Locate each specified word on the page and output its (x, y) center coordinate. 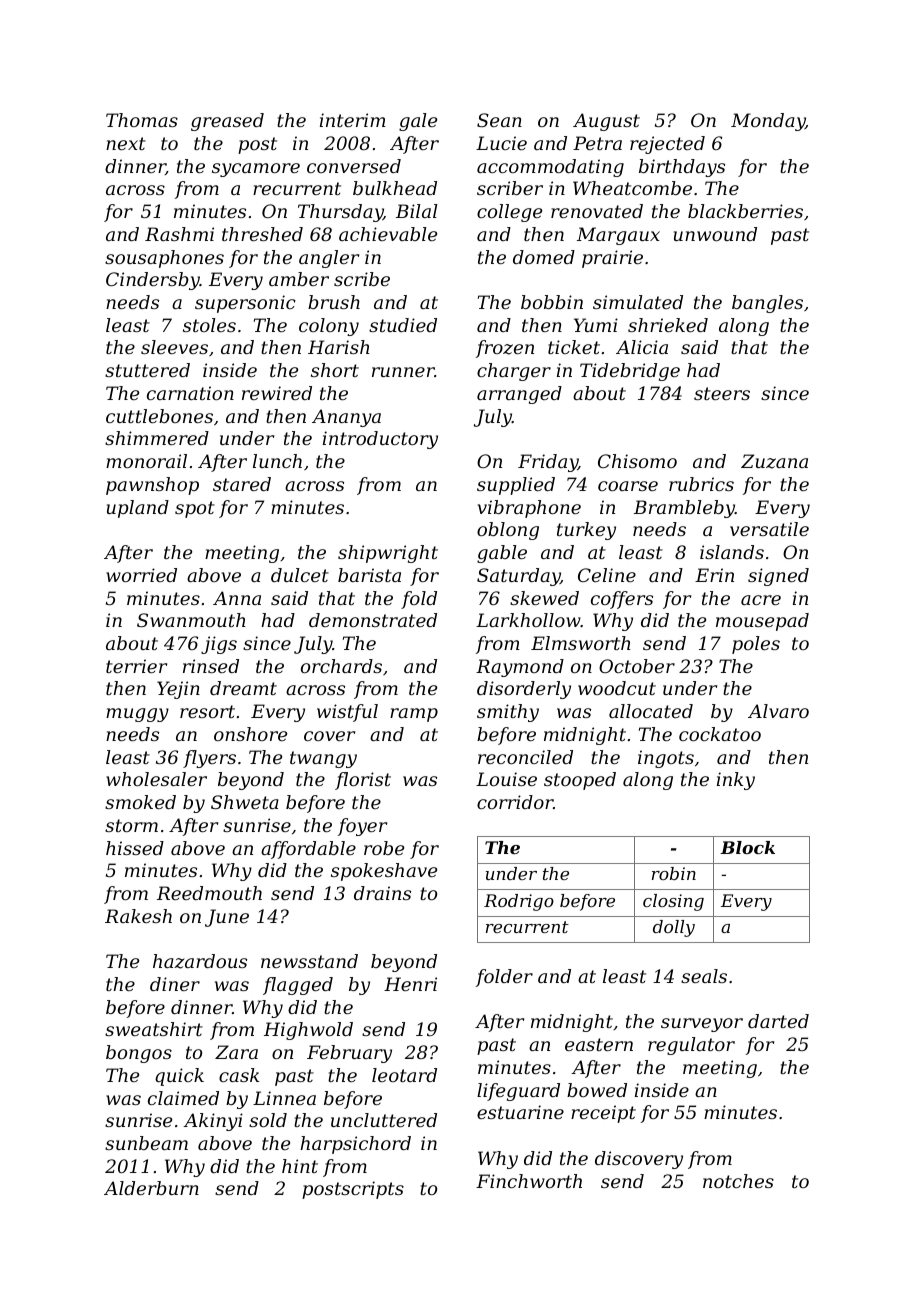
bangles (767, 304)
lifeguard (518, 1092)
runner (403, 372)
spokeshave (384, 872)
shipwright (388, 554)
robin (674, 873)
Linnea (284, 1098)
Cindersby (153, 281)
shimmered (157, 438)
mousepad (762, 622)
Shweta (245, 802)
